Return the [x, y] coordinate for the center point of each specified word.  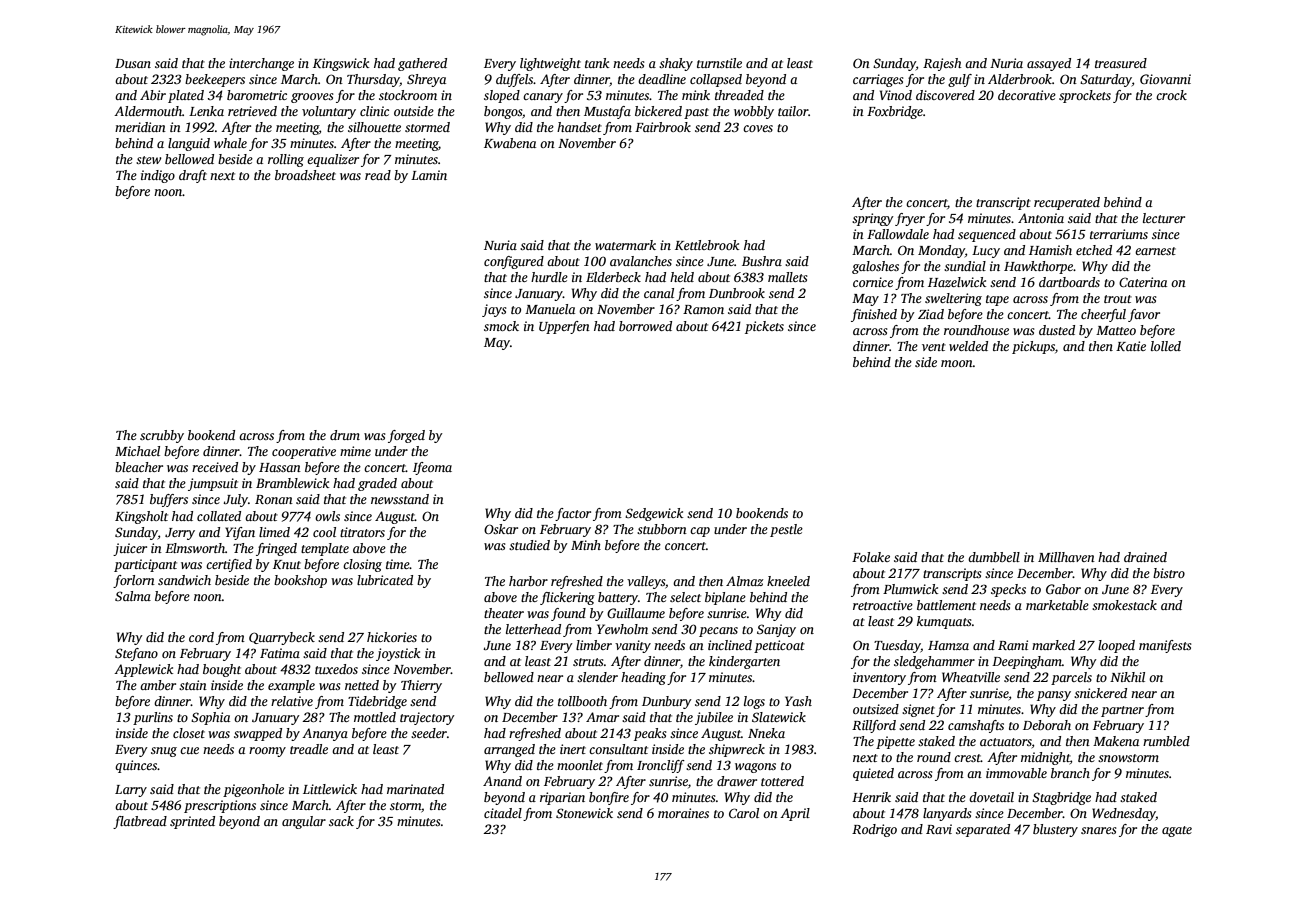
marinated [415, 789]
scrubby [162, 436]
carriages [878, 80]
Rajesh [942, 64]
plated [186, 96]
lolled [1166, 346]
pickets [764, 327]
